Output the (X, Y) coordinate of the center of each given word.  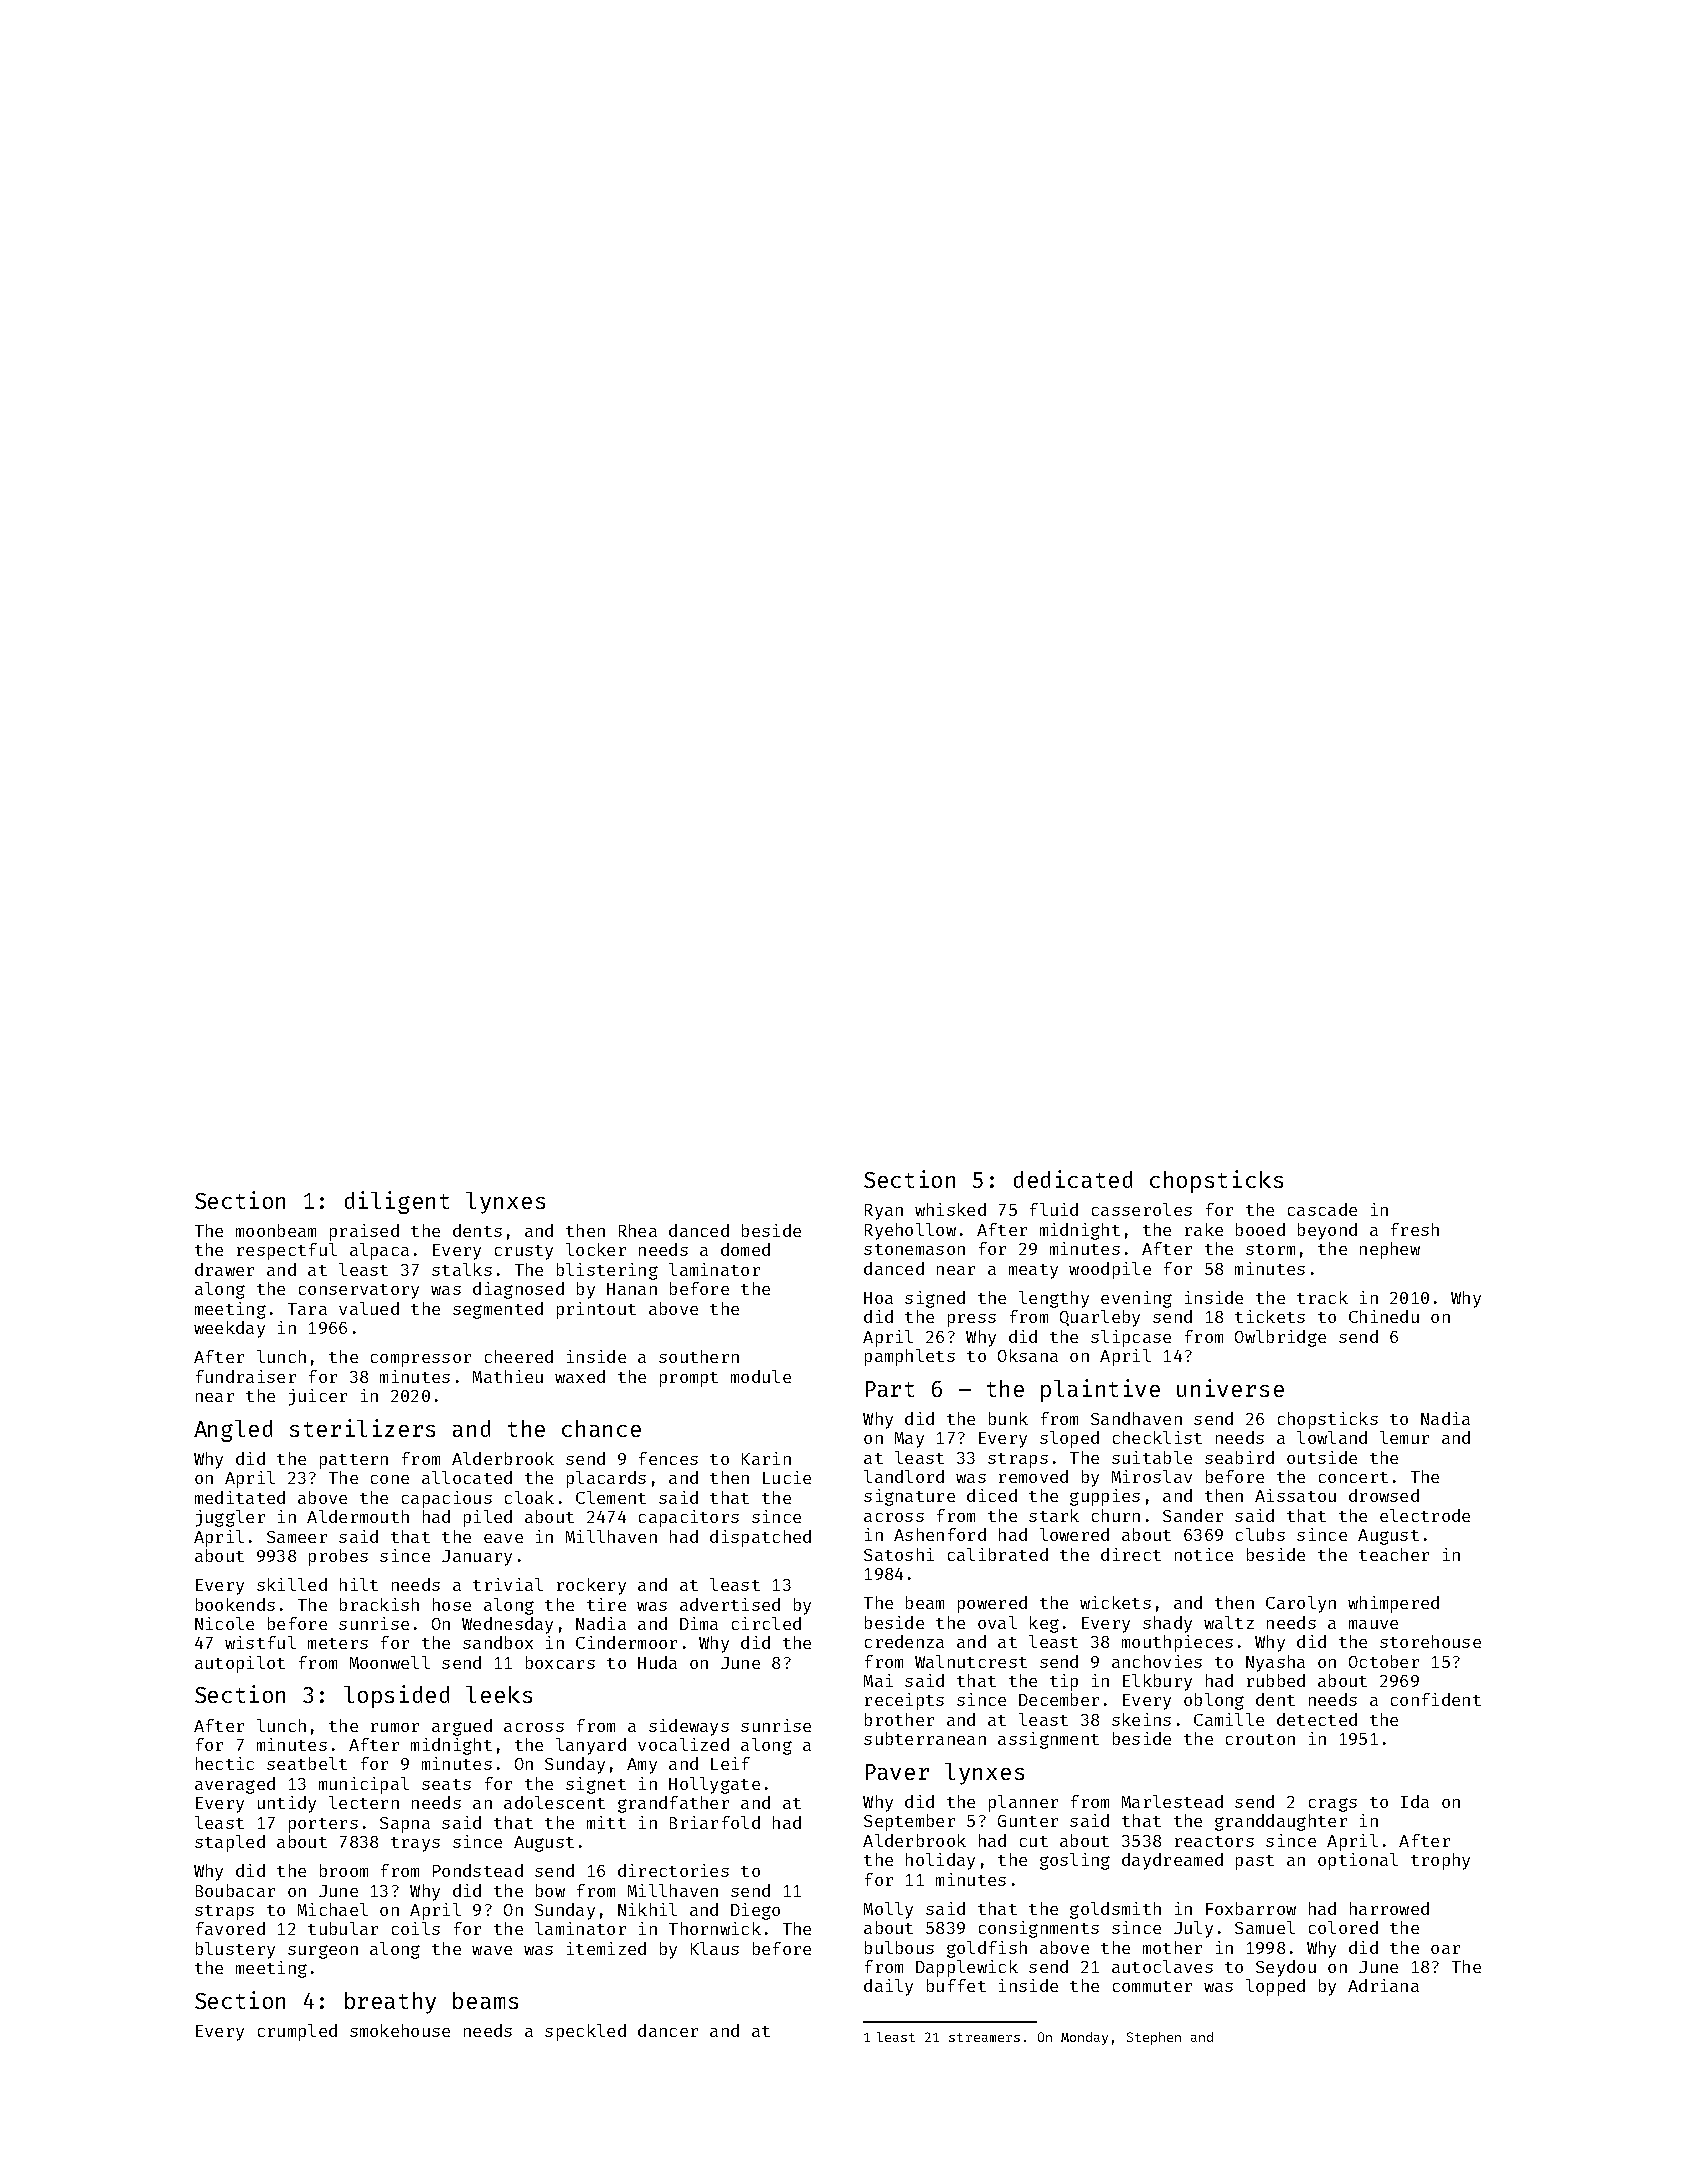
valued (369, 1308)
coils (416, 1928)
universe (1230, 1388)
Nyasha (1275, 1663)
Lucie (787, 1477)
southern (699, 1356)
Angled (233, 1431)
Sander (1193, 1515)
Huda (657, 1662)
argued (462, 1727)
